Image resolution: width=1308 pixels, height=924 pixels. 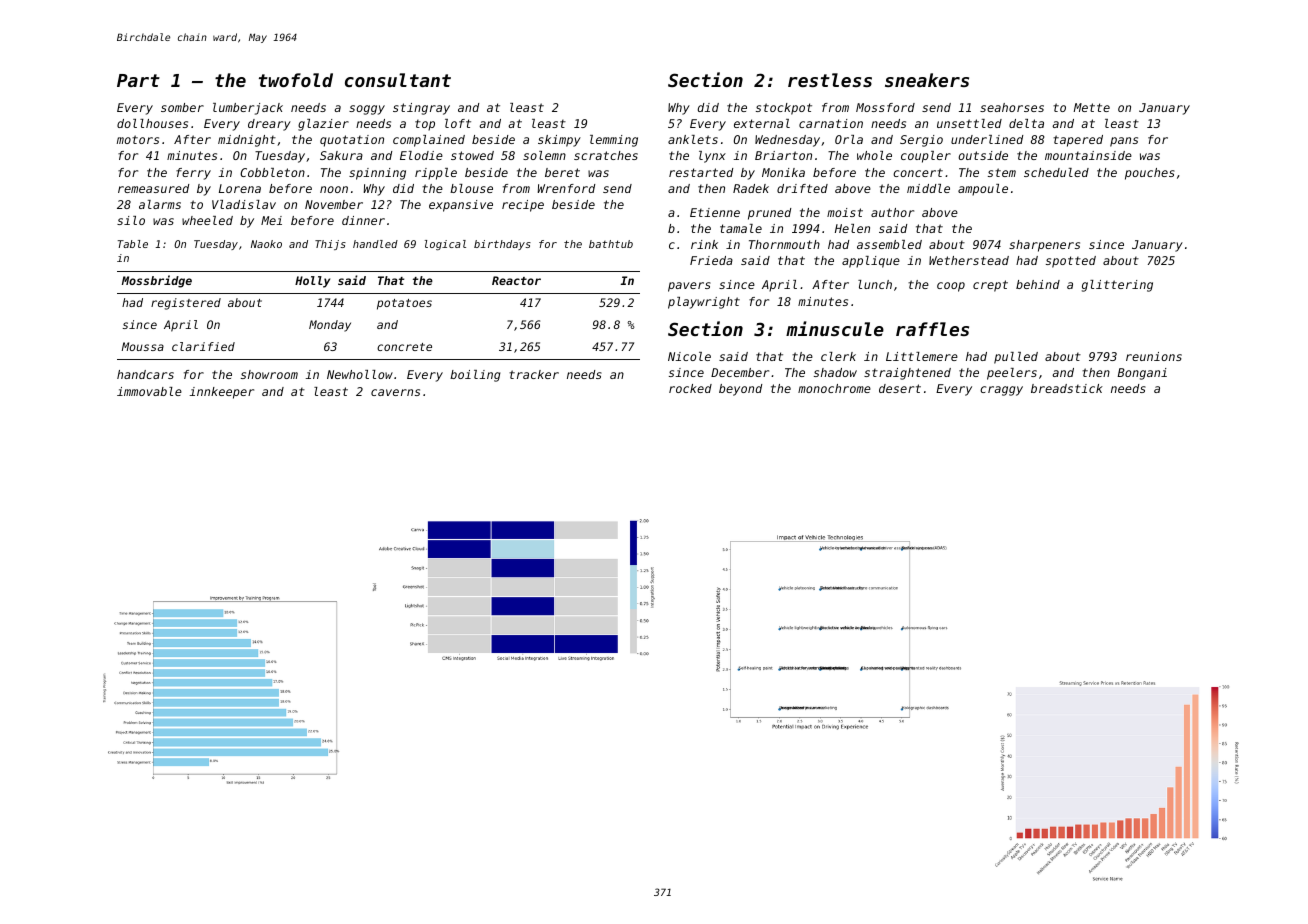 What do you see at coordinates (927, 80) in the document?
I see `sneakers` at bounding box center [927, 80].
